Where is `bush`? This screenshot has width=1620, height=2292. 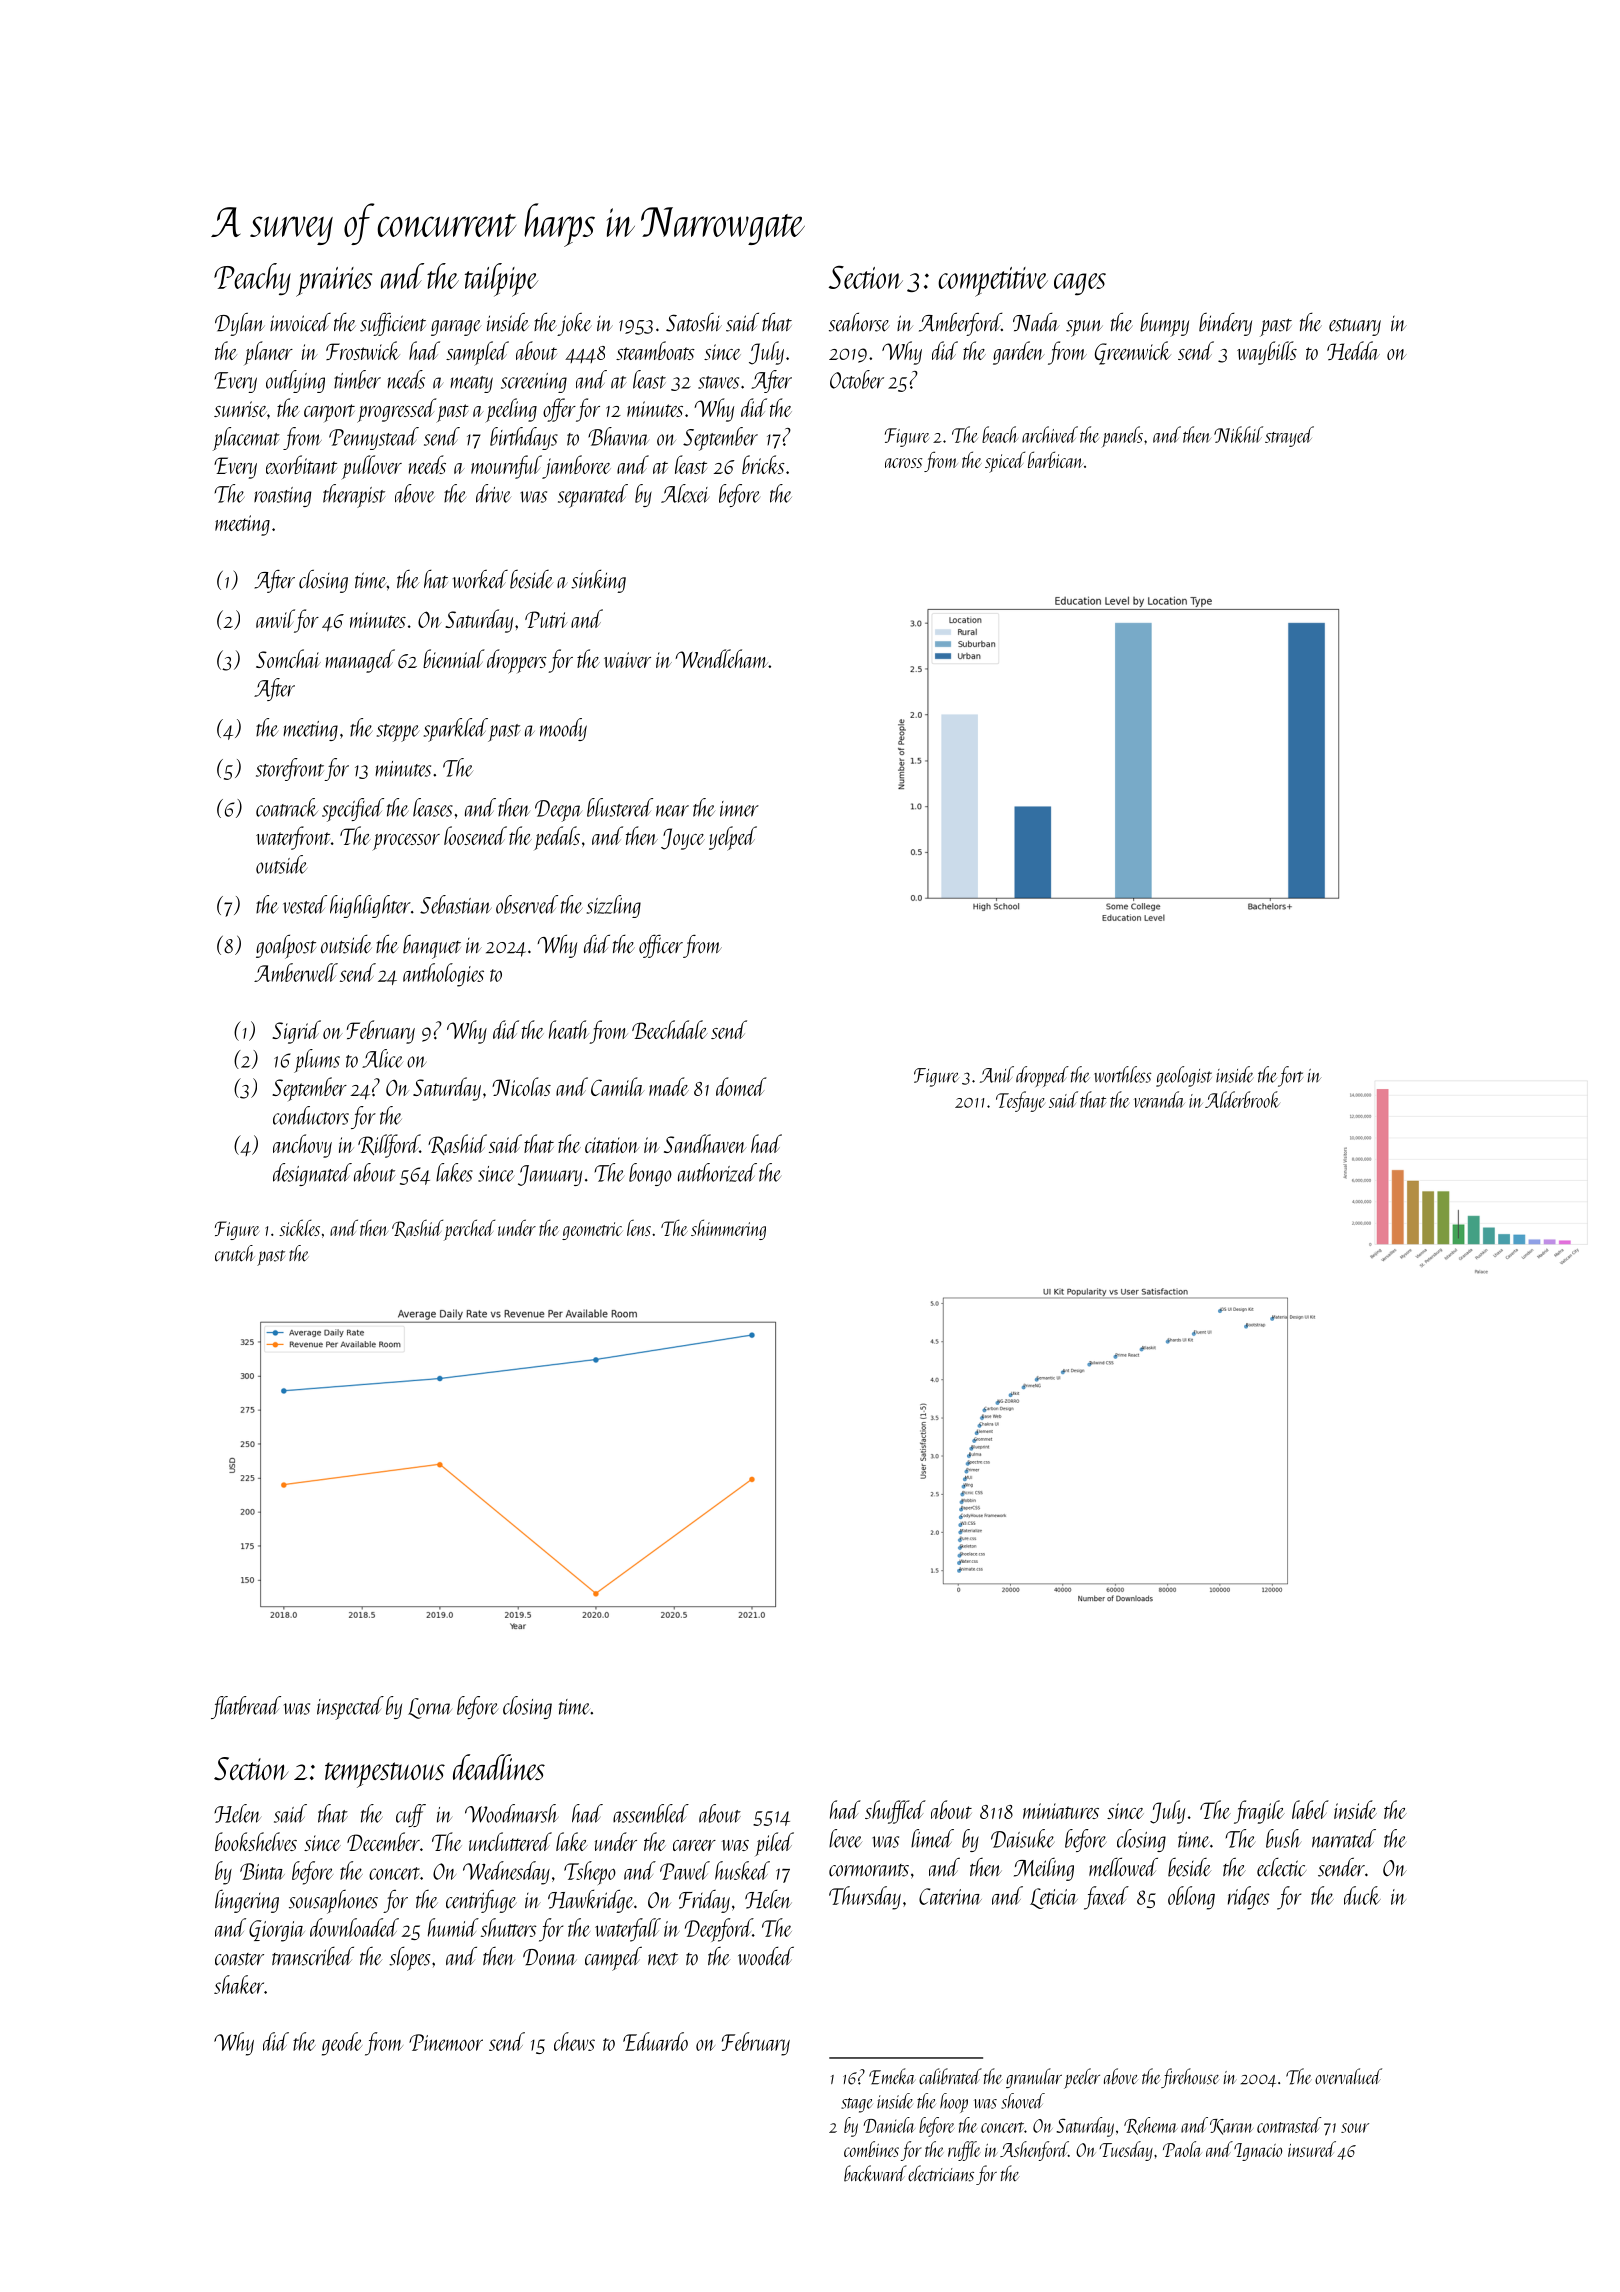
bush is located at coordinates (1283, 1838).
